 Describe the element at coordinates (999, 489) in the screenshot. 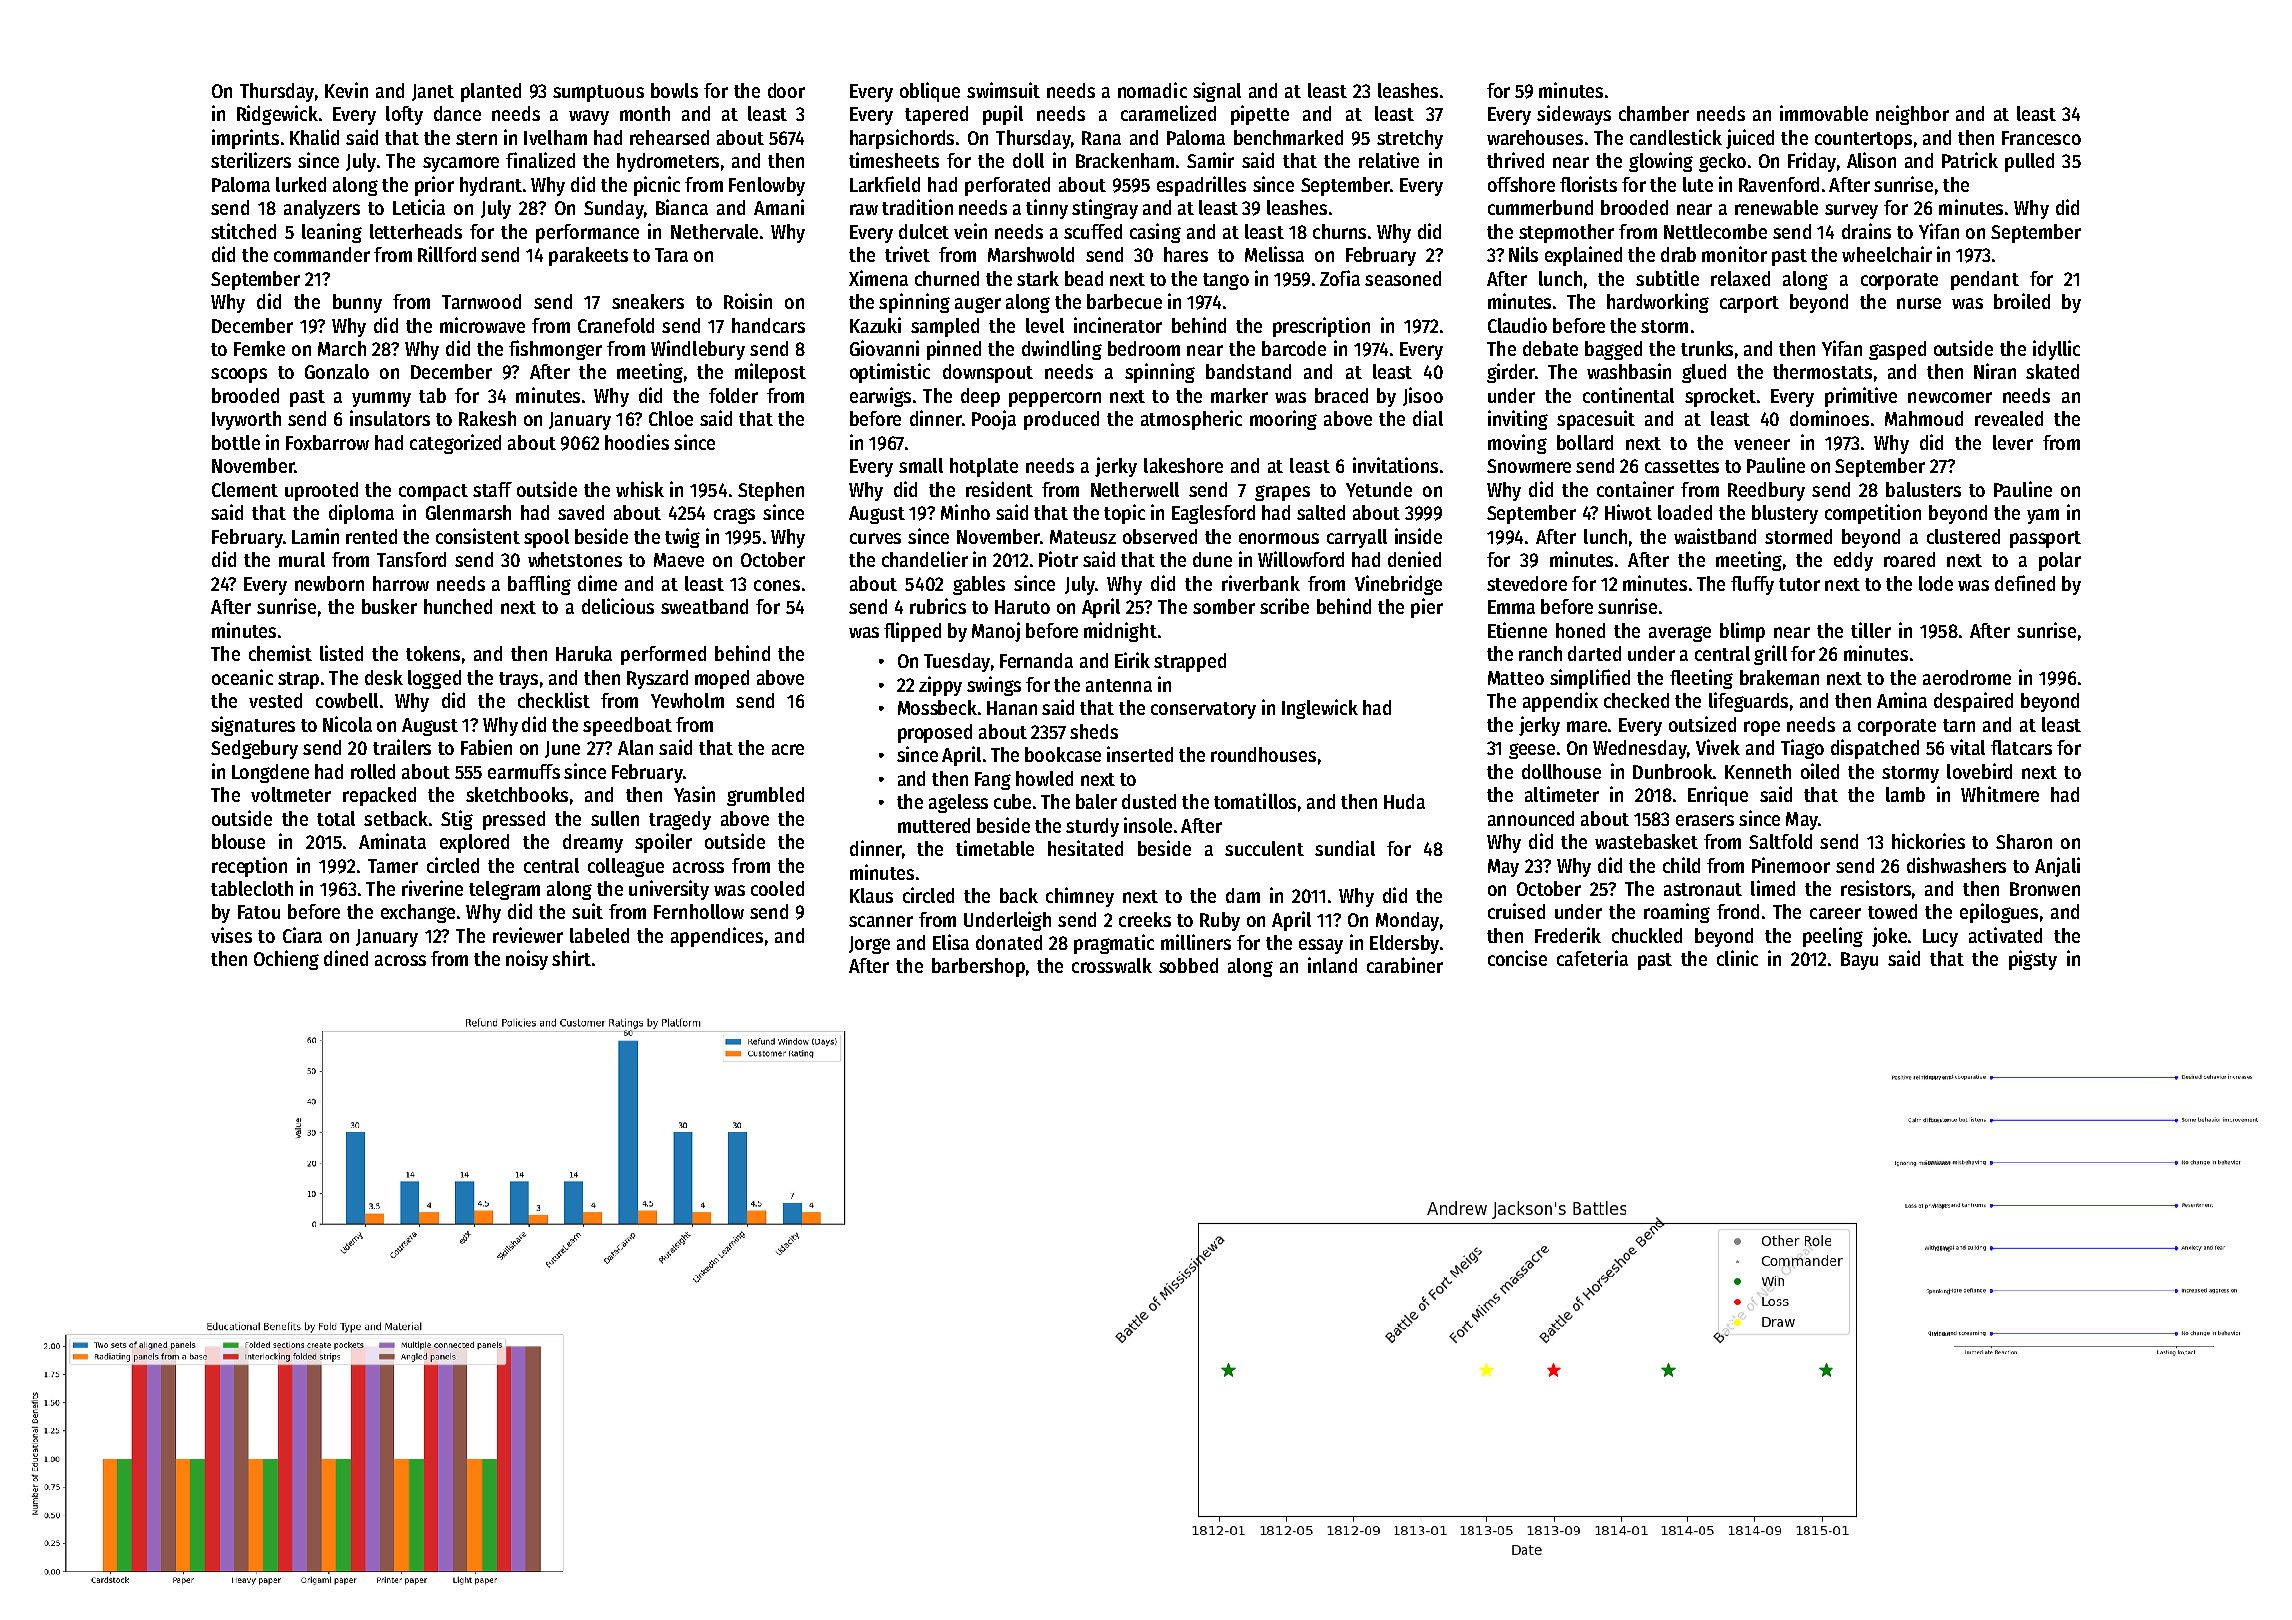

I see `resident` at that location.
